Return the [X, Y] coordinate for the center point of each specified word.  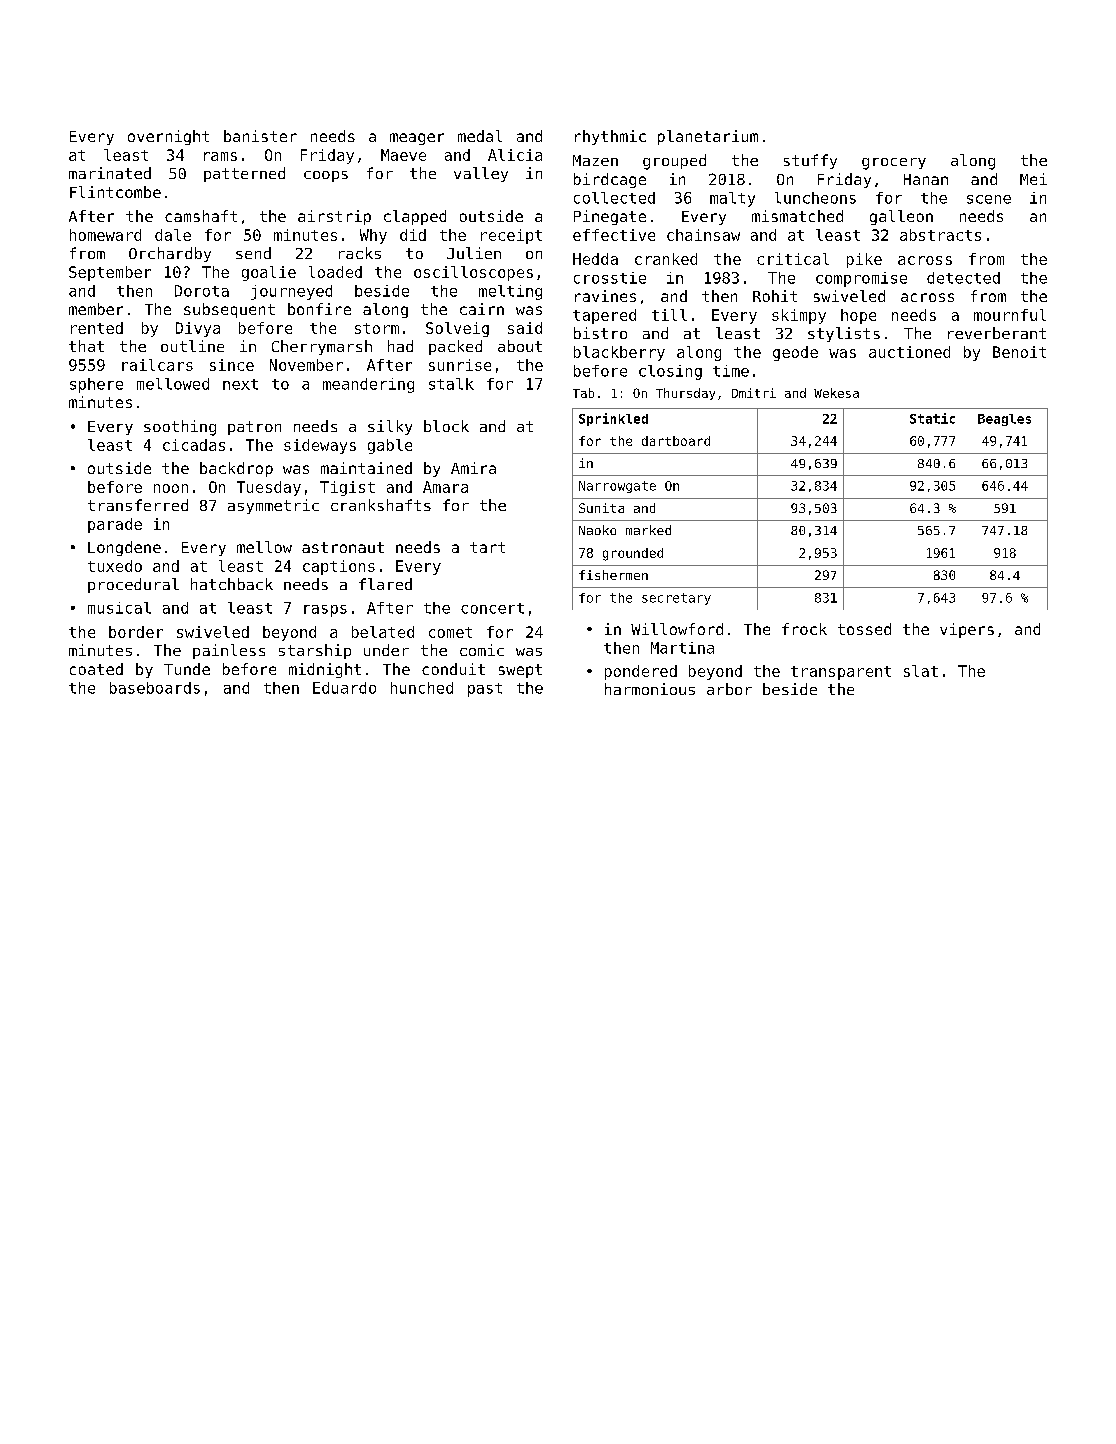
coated [96, 669]
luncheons [815, 198]
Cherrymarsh [322, 347]
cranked [666, 259]
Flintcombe [115, 192]
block [446, 426]
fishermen [613, 575]
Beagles [1004, 420]
